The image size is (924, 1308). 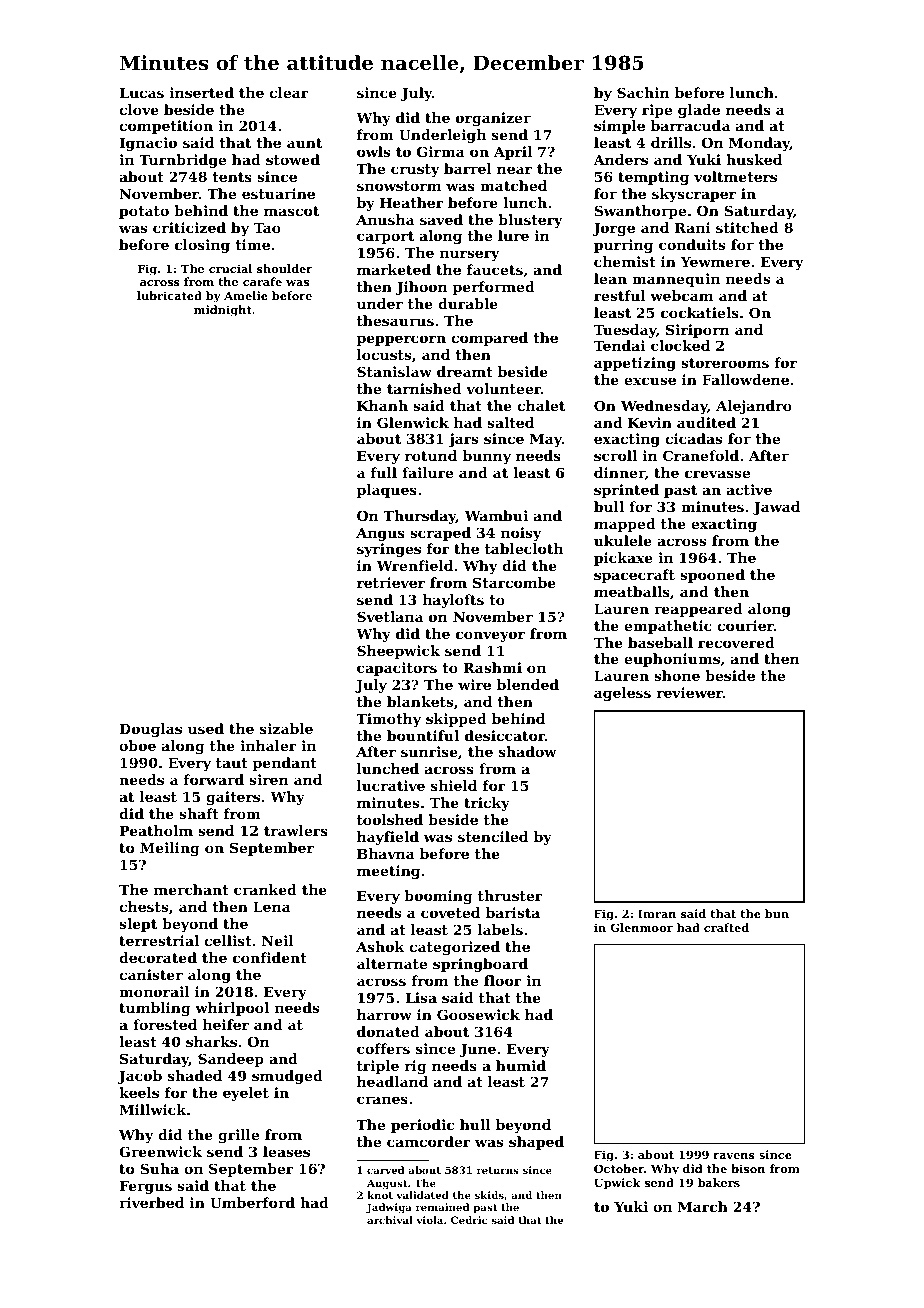 I want to click on spooned, so click(x=712, y=576).
